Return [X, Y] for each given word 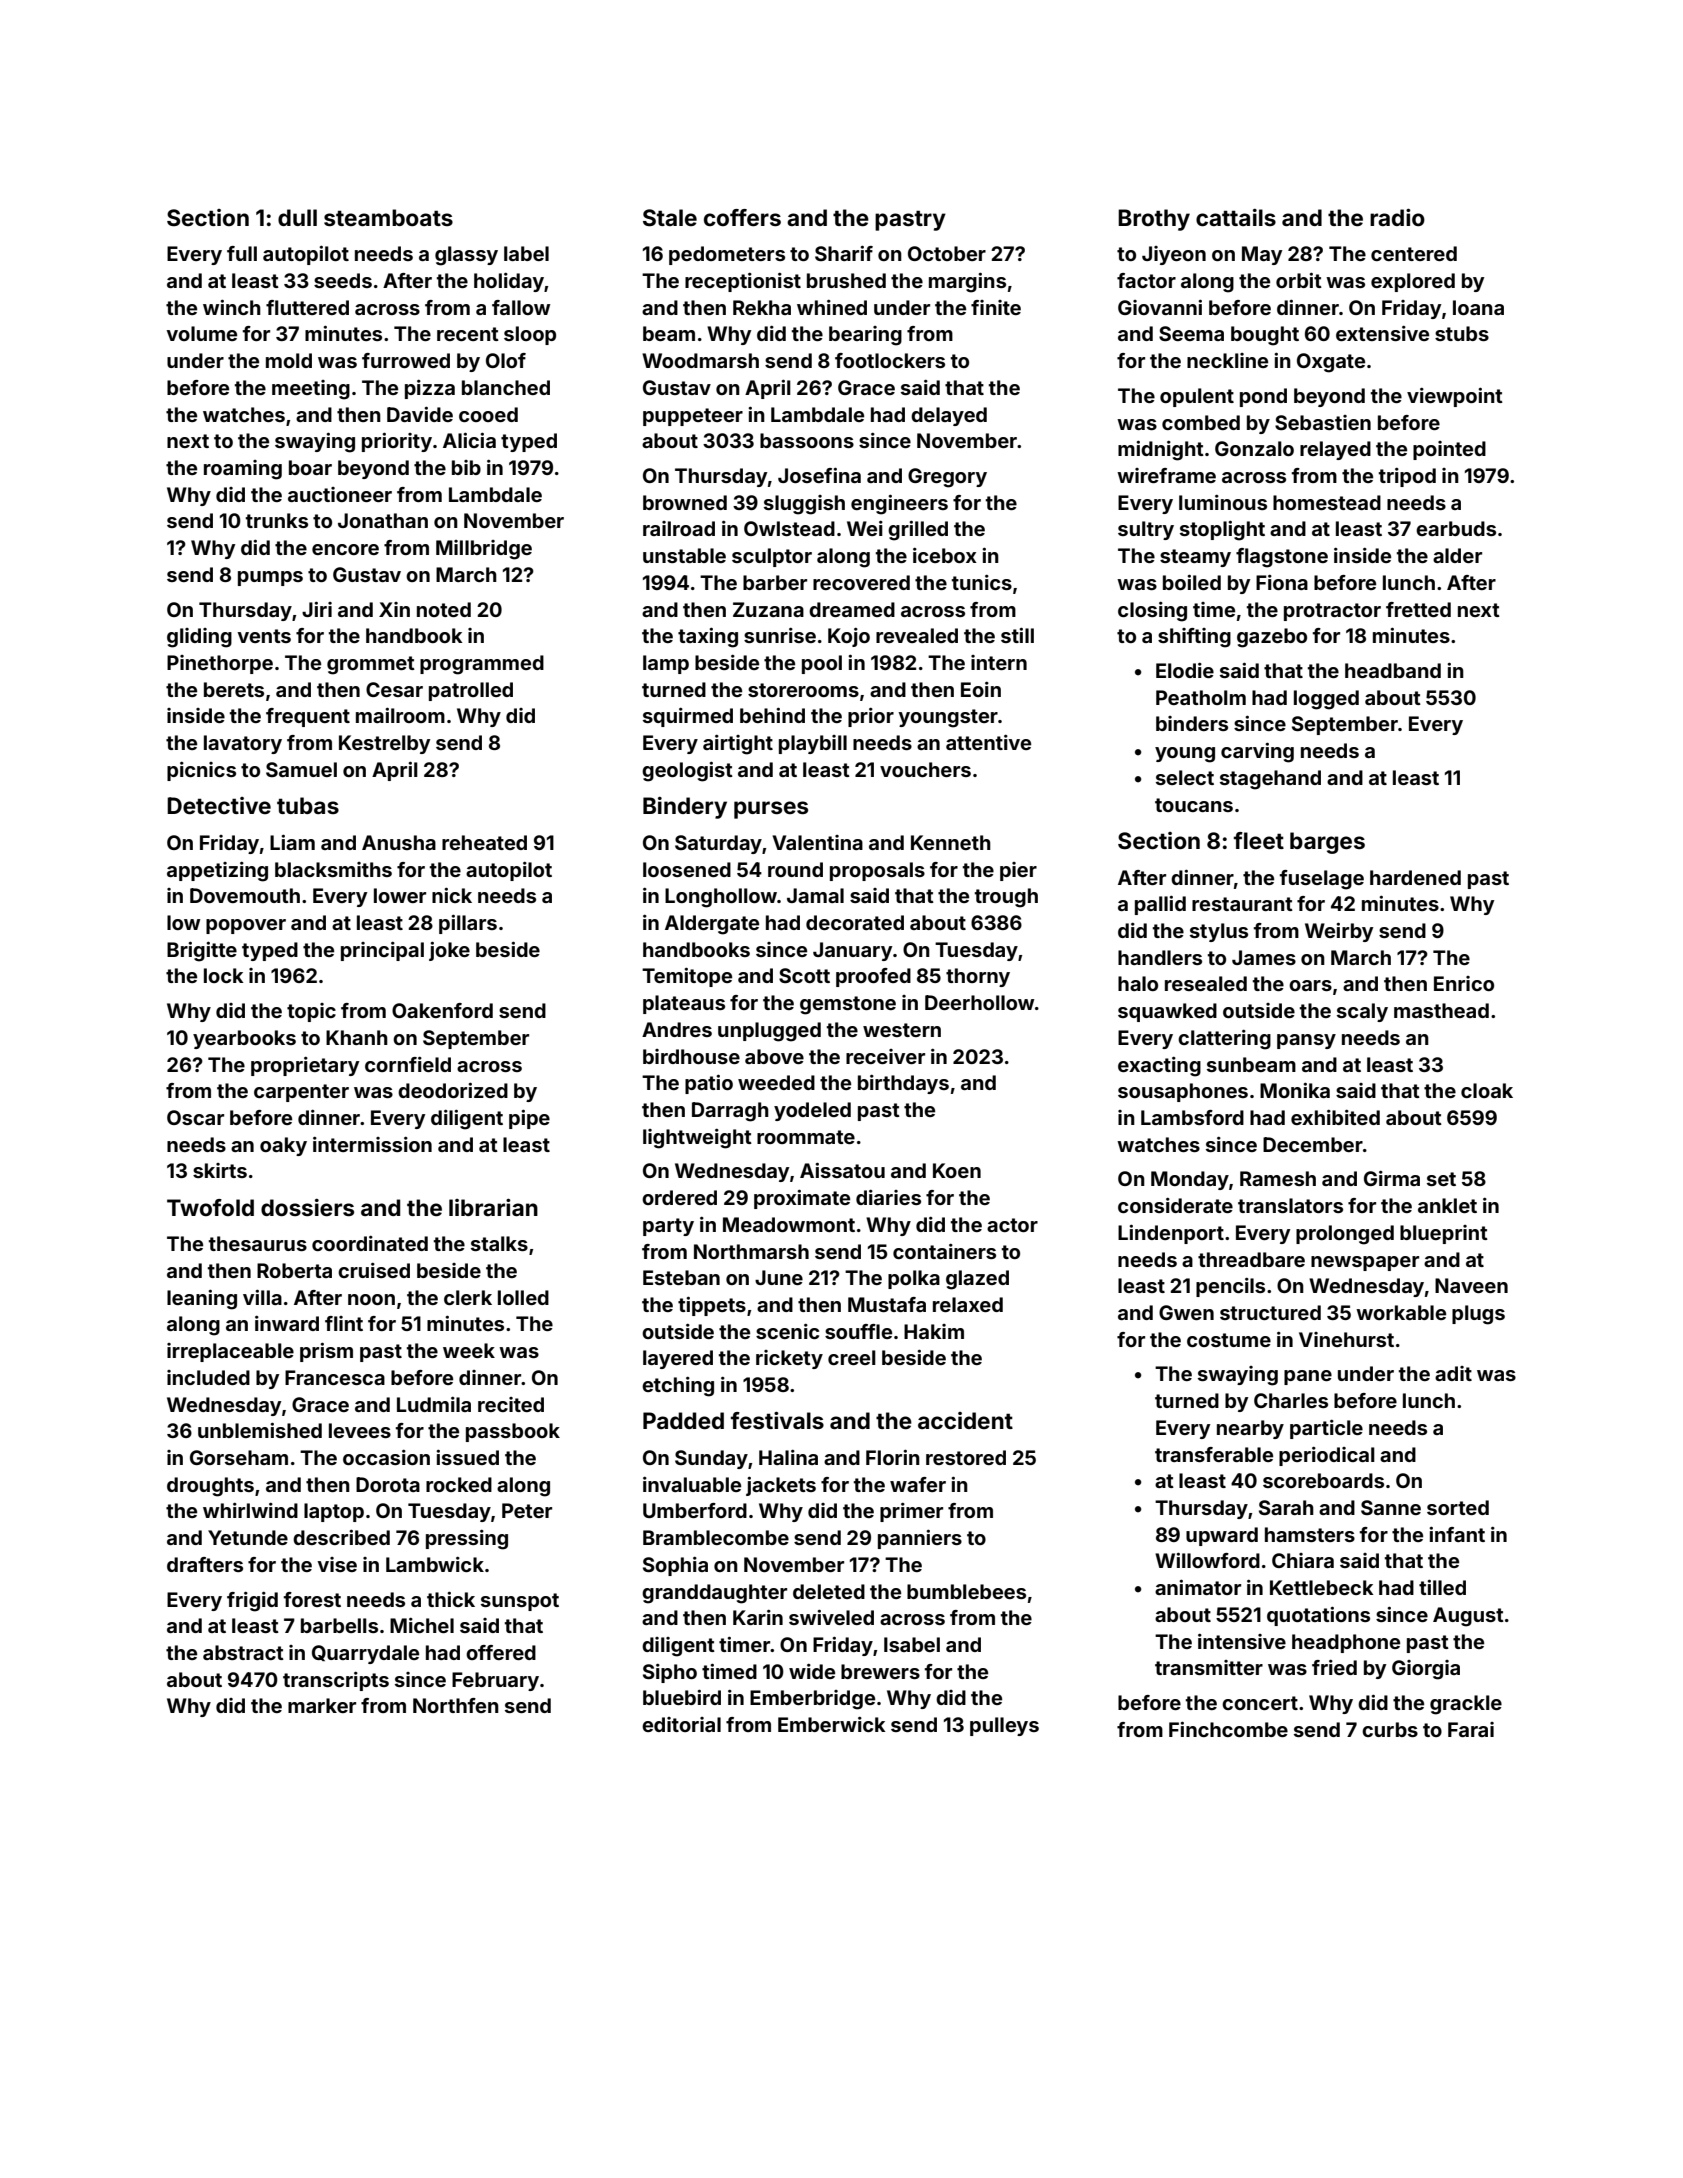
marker [322, 1705]
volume [201, 333]
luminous [1223, 502]
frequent [308, 717]
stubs [1462, 333]
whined [832, 307]
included [208, 1377]
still [1017, 635]
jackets [781, 1486]
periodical [1327, 1456]
